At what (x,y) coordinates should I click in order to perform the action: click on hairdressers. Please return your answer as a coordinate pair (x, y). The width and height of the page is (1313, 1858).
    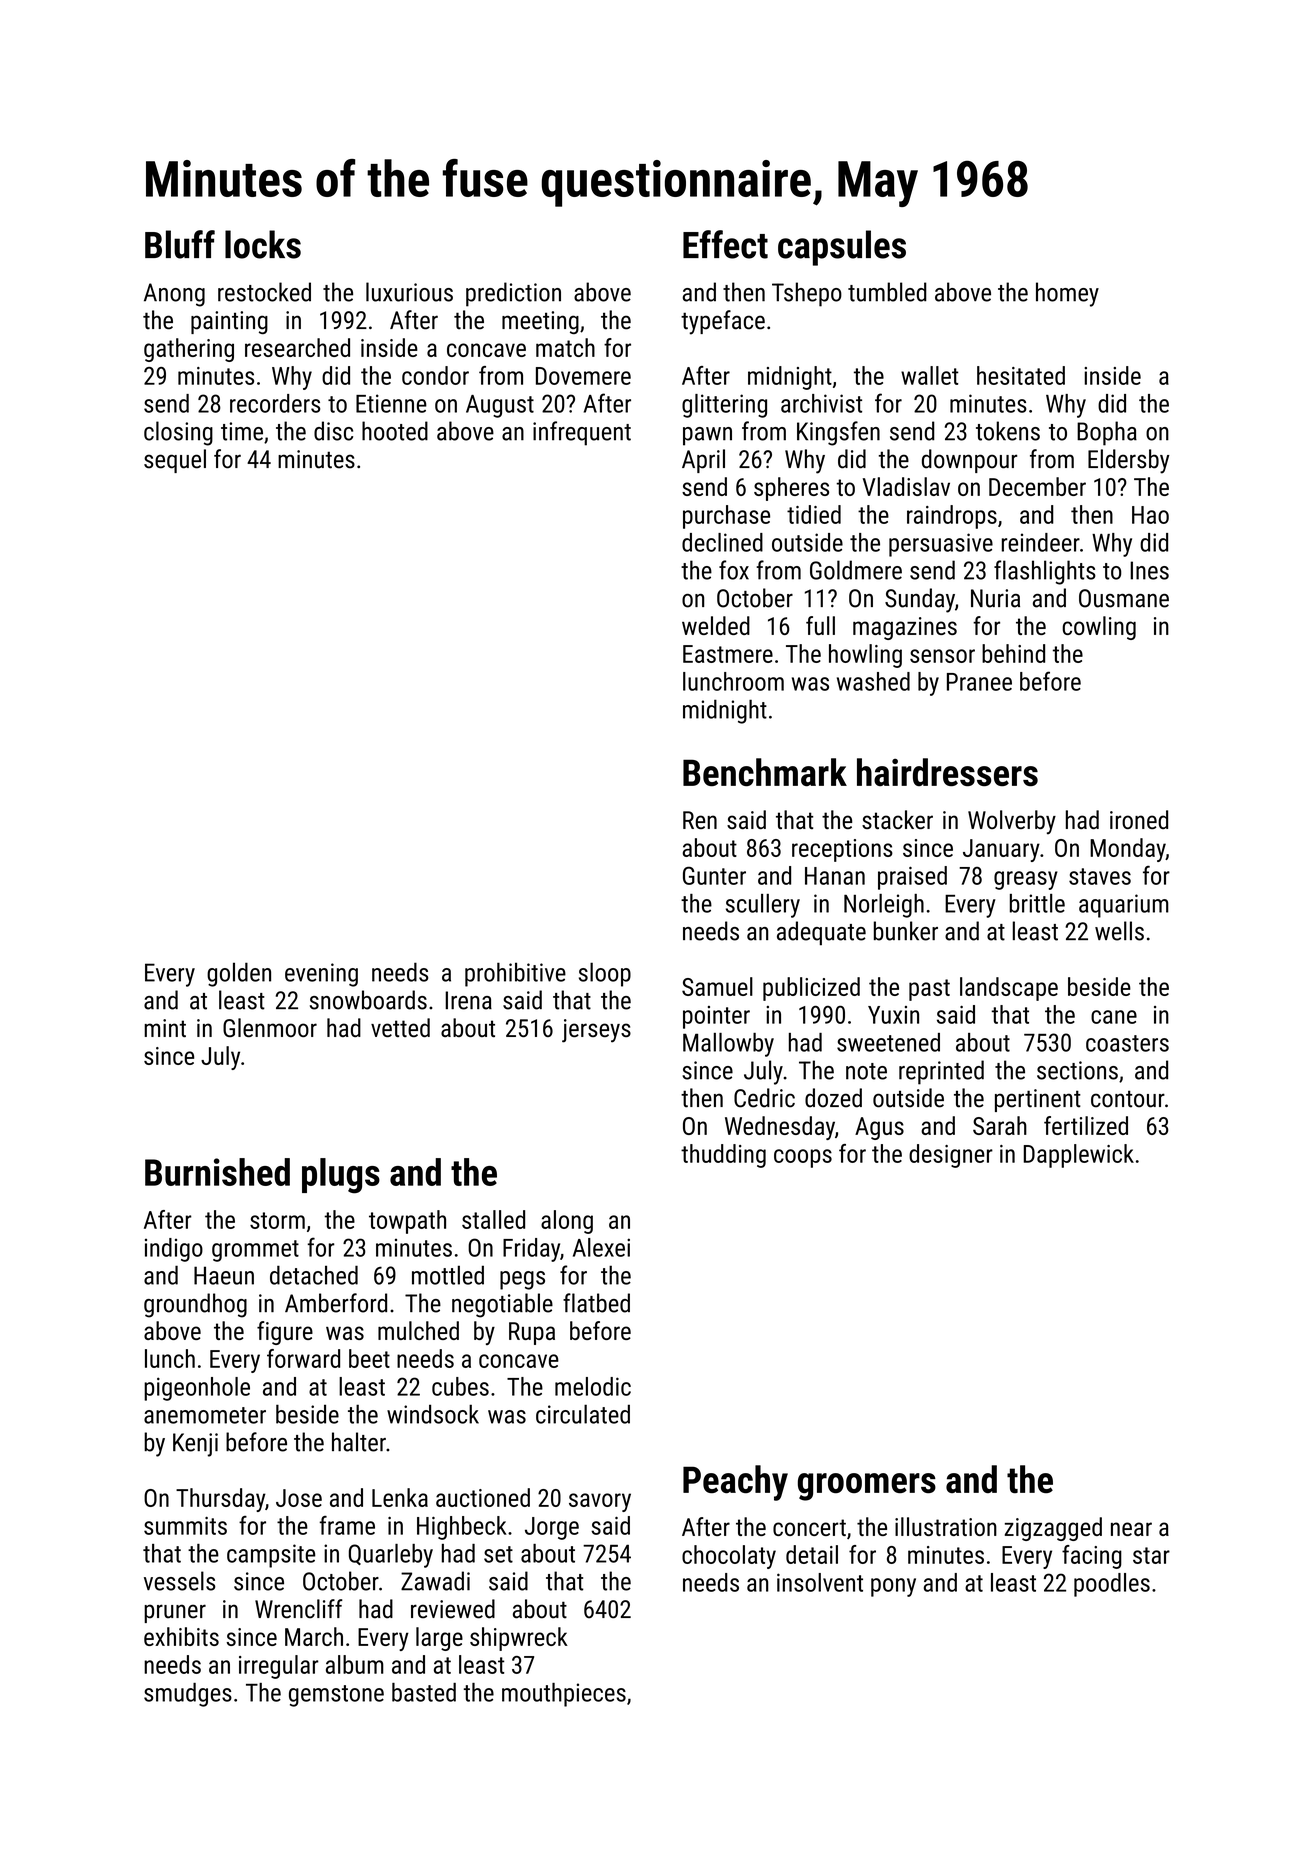
    Looking at the image, I should click on (947, 772).
